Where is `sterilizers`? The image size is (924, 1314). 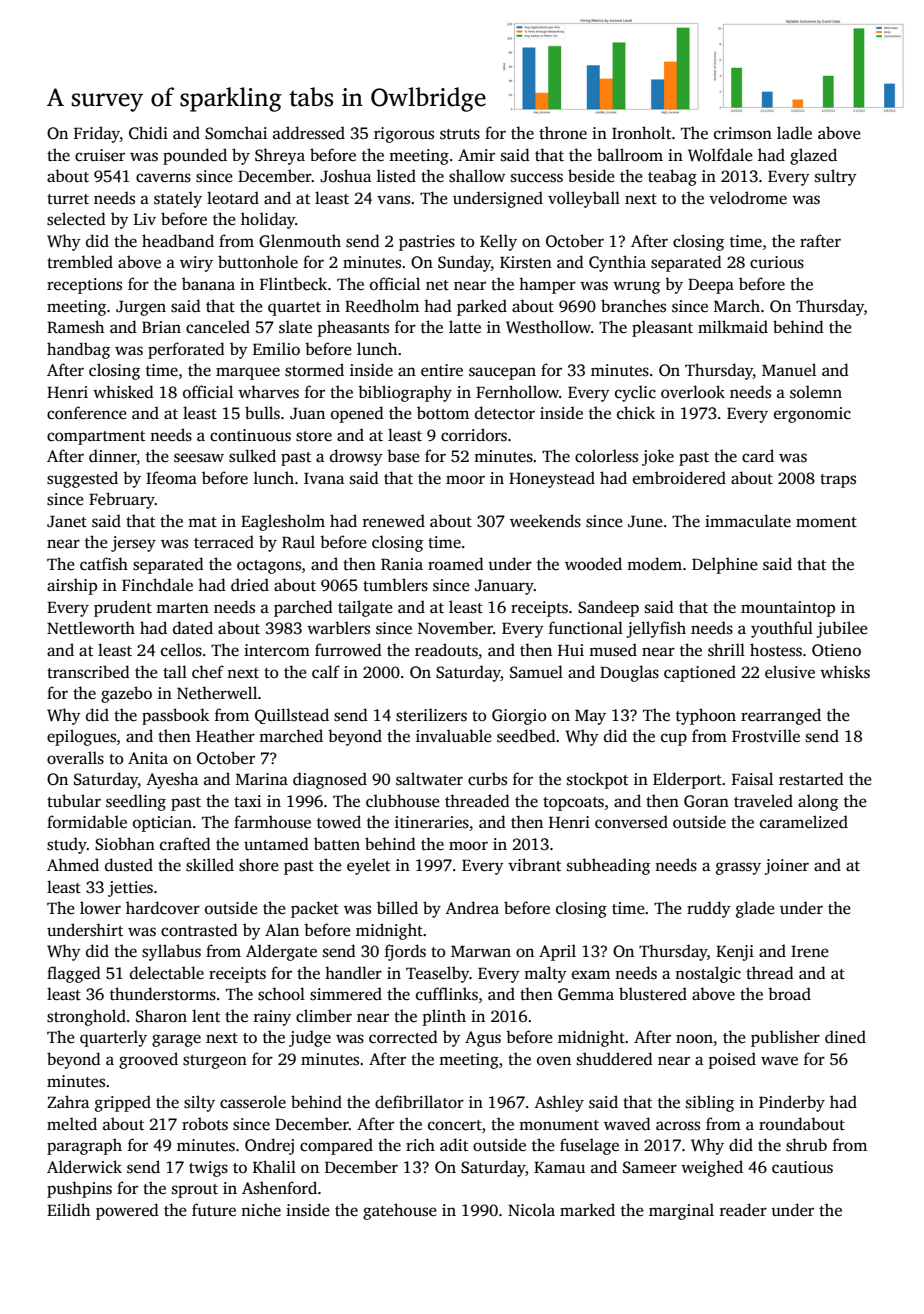 sterilizers is located at coordinates (431, 715).
